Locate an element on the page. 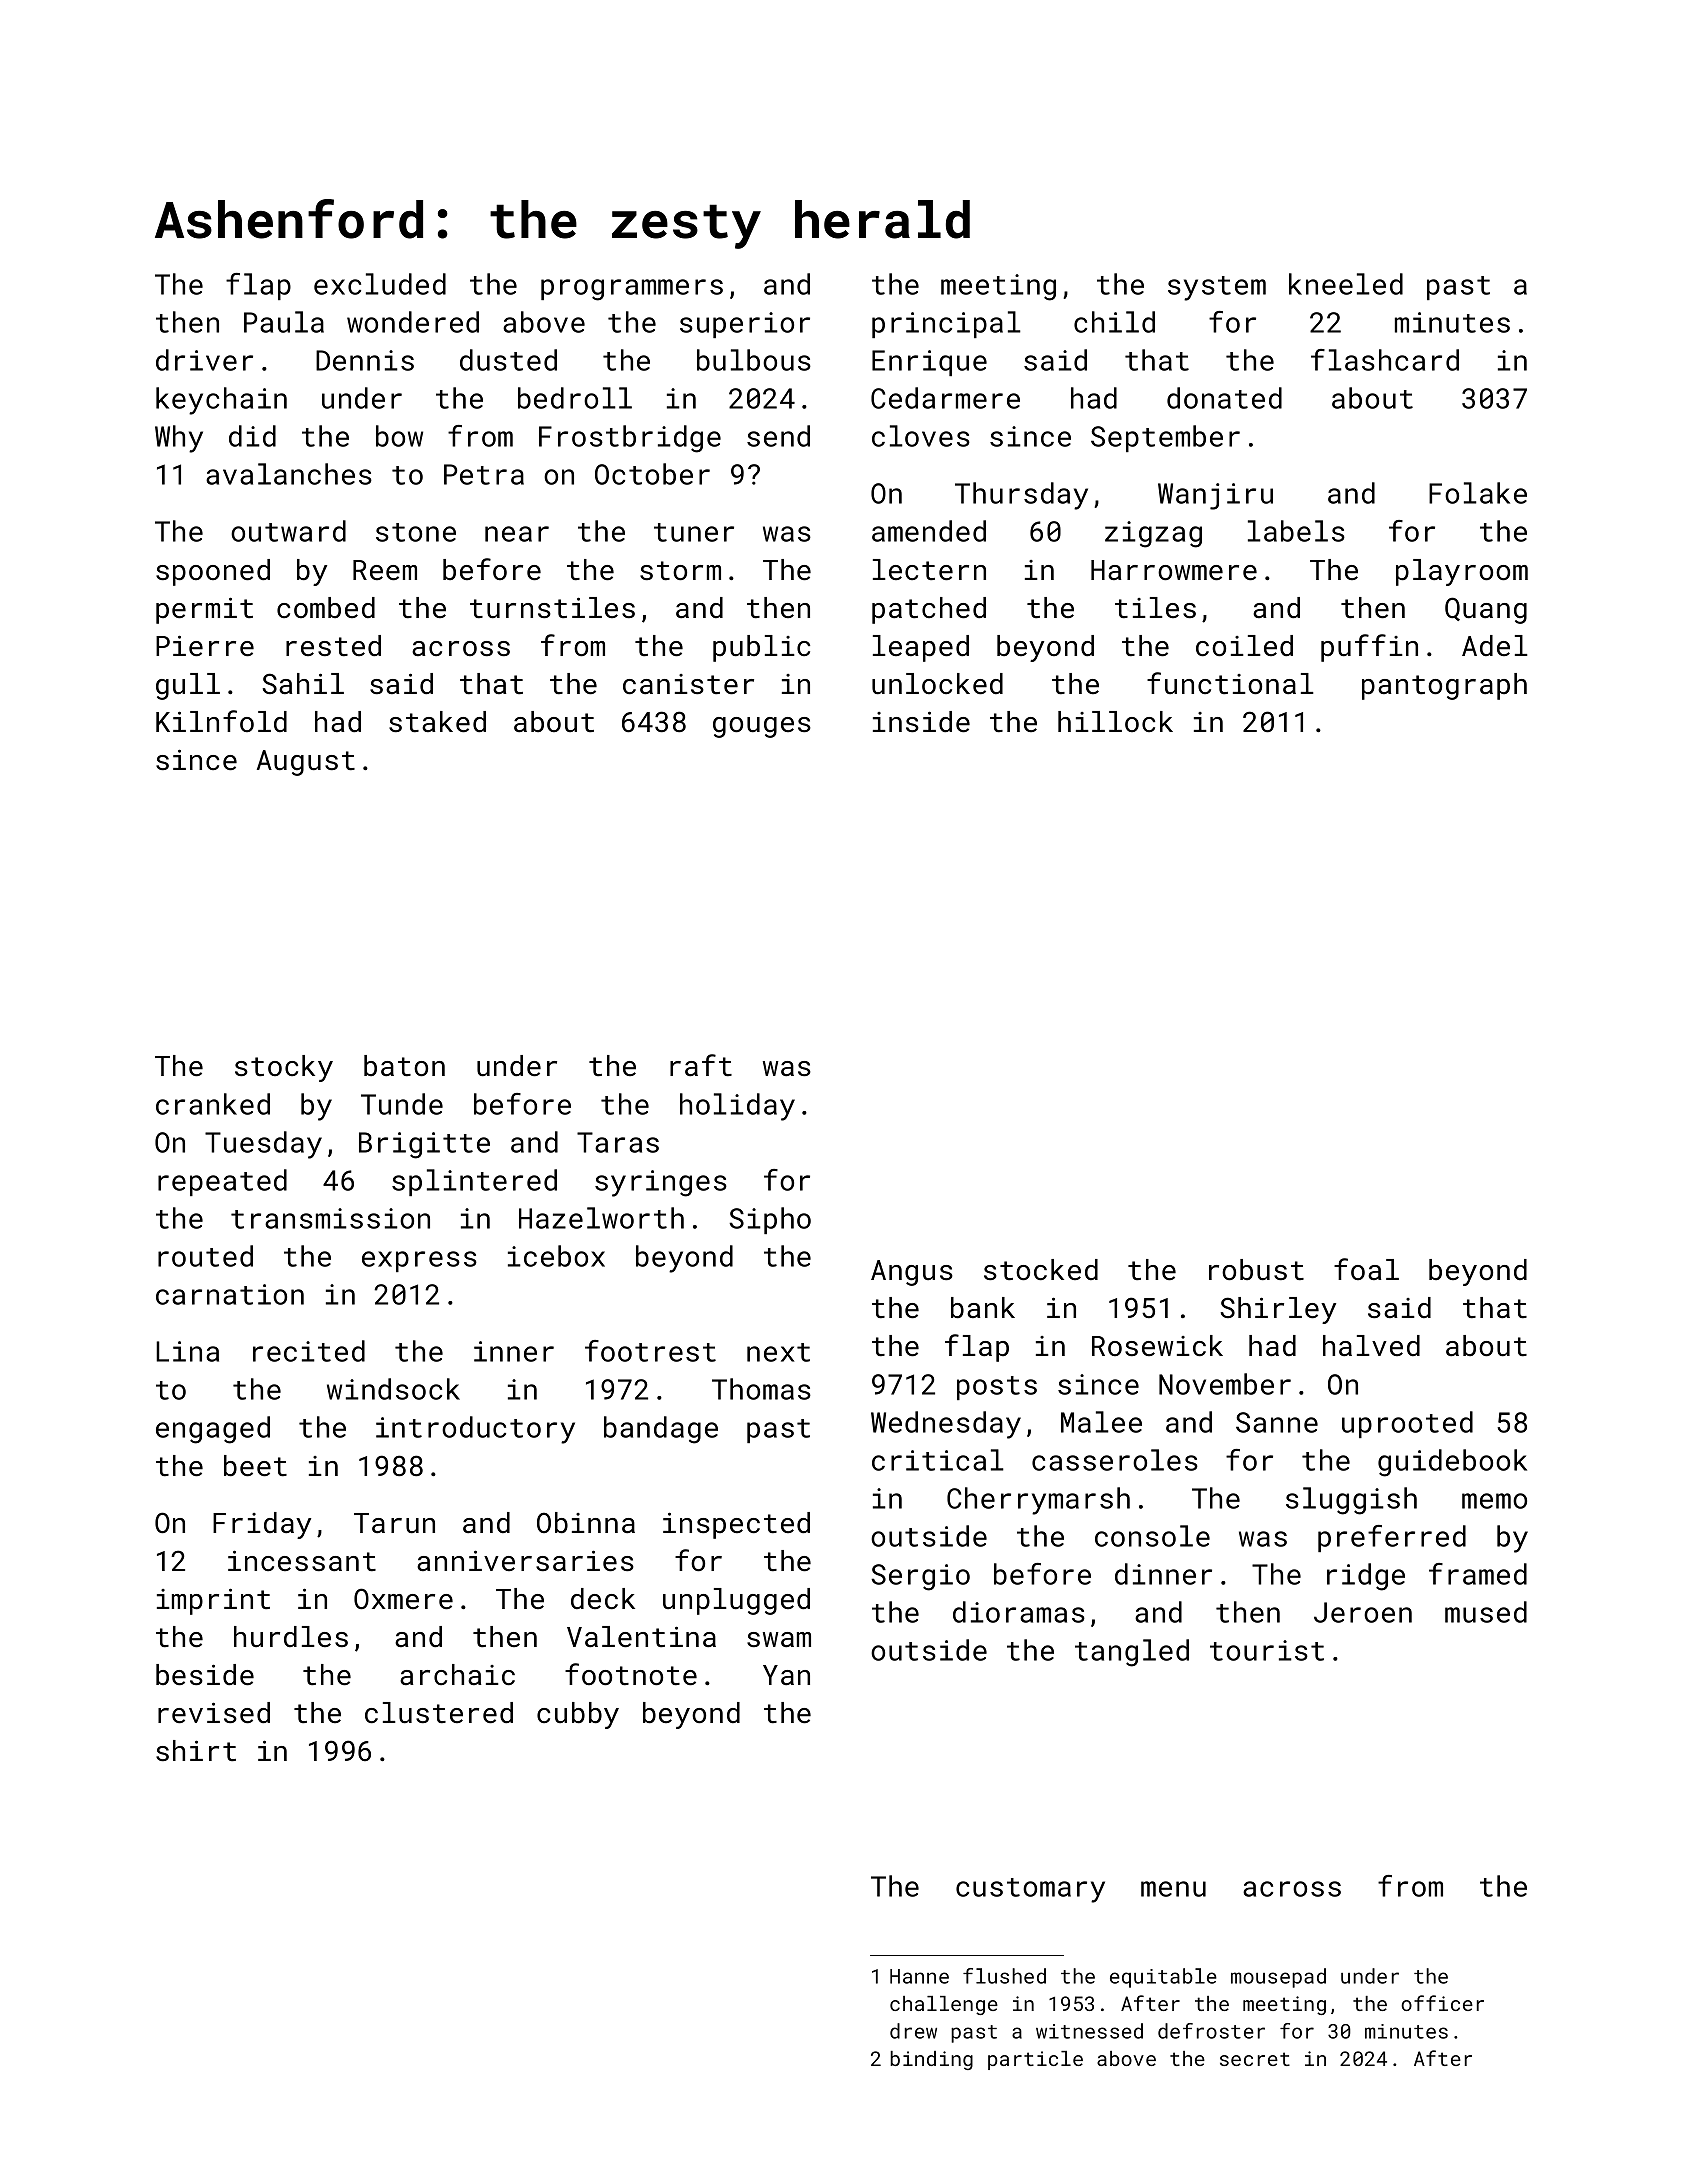  binding is located at coordinates (931, 2060).
